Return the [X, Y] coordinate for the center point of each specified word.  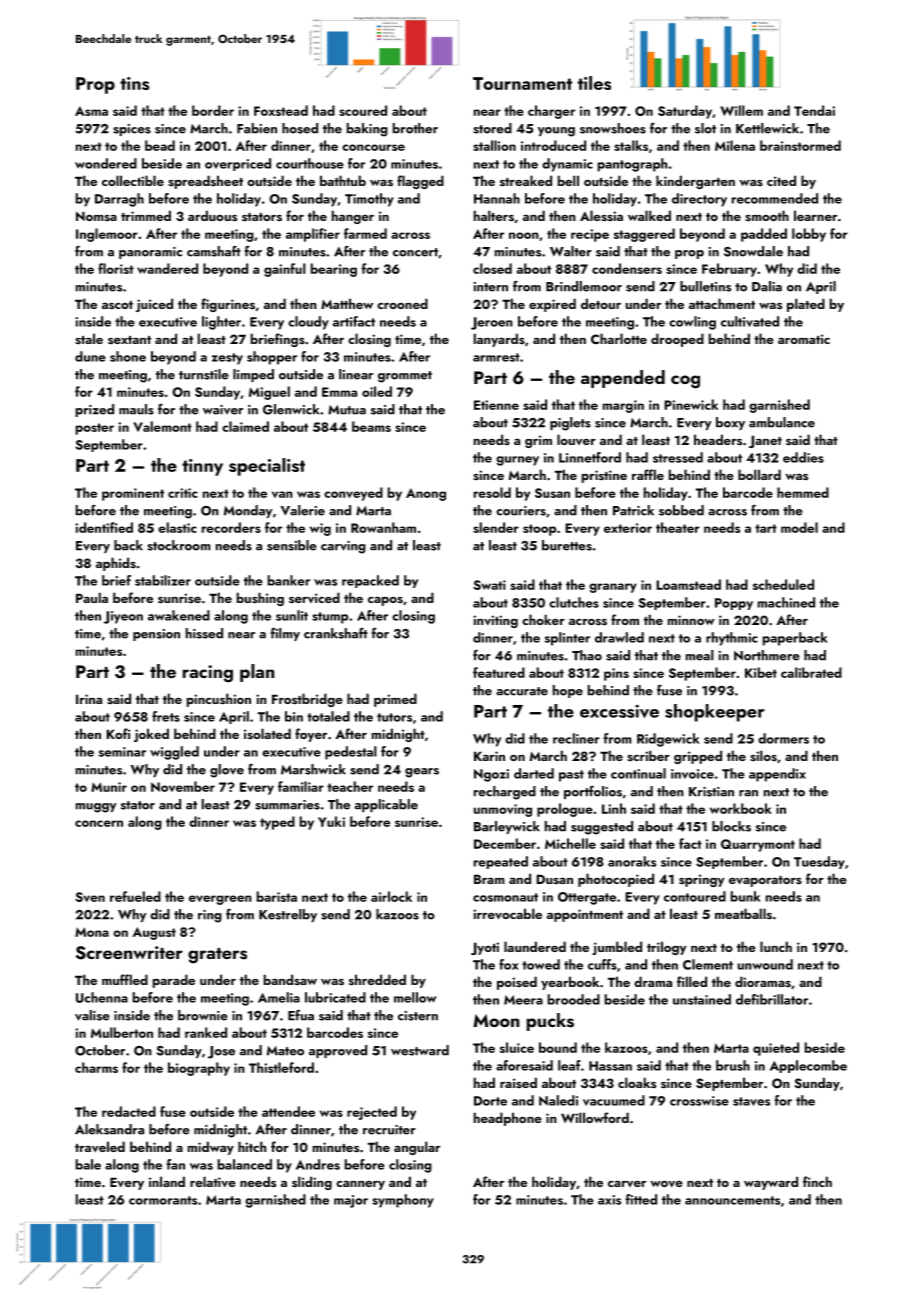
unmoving [503, 810]
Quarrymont [758, 845]
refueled [135, 896]
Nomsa [96, 216]
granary [613, 588]
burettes [567, 545]
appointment [585, 915]
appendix [777, 775]
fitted [641, 1199]
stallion [494, 145]
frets [166, 716]
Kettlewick [767, 128]
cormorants [163, 1200]
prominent [133, 494]
